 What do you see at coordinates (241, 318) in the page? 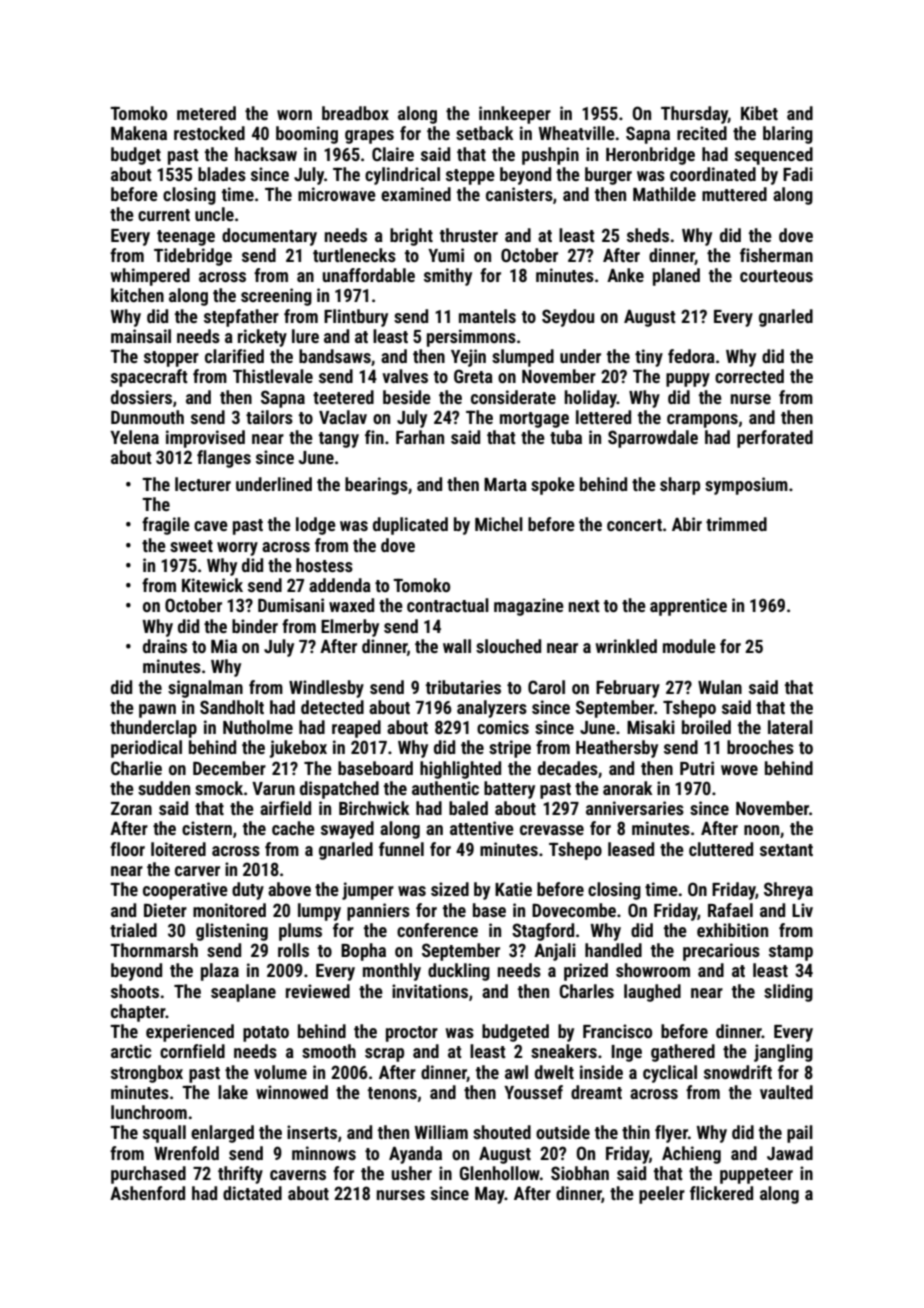
I see `stepfather` at bounding box center [241, 318].
